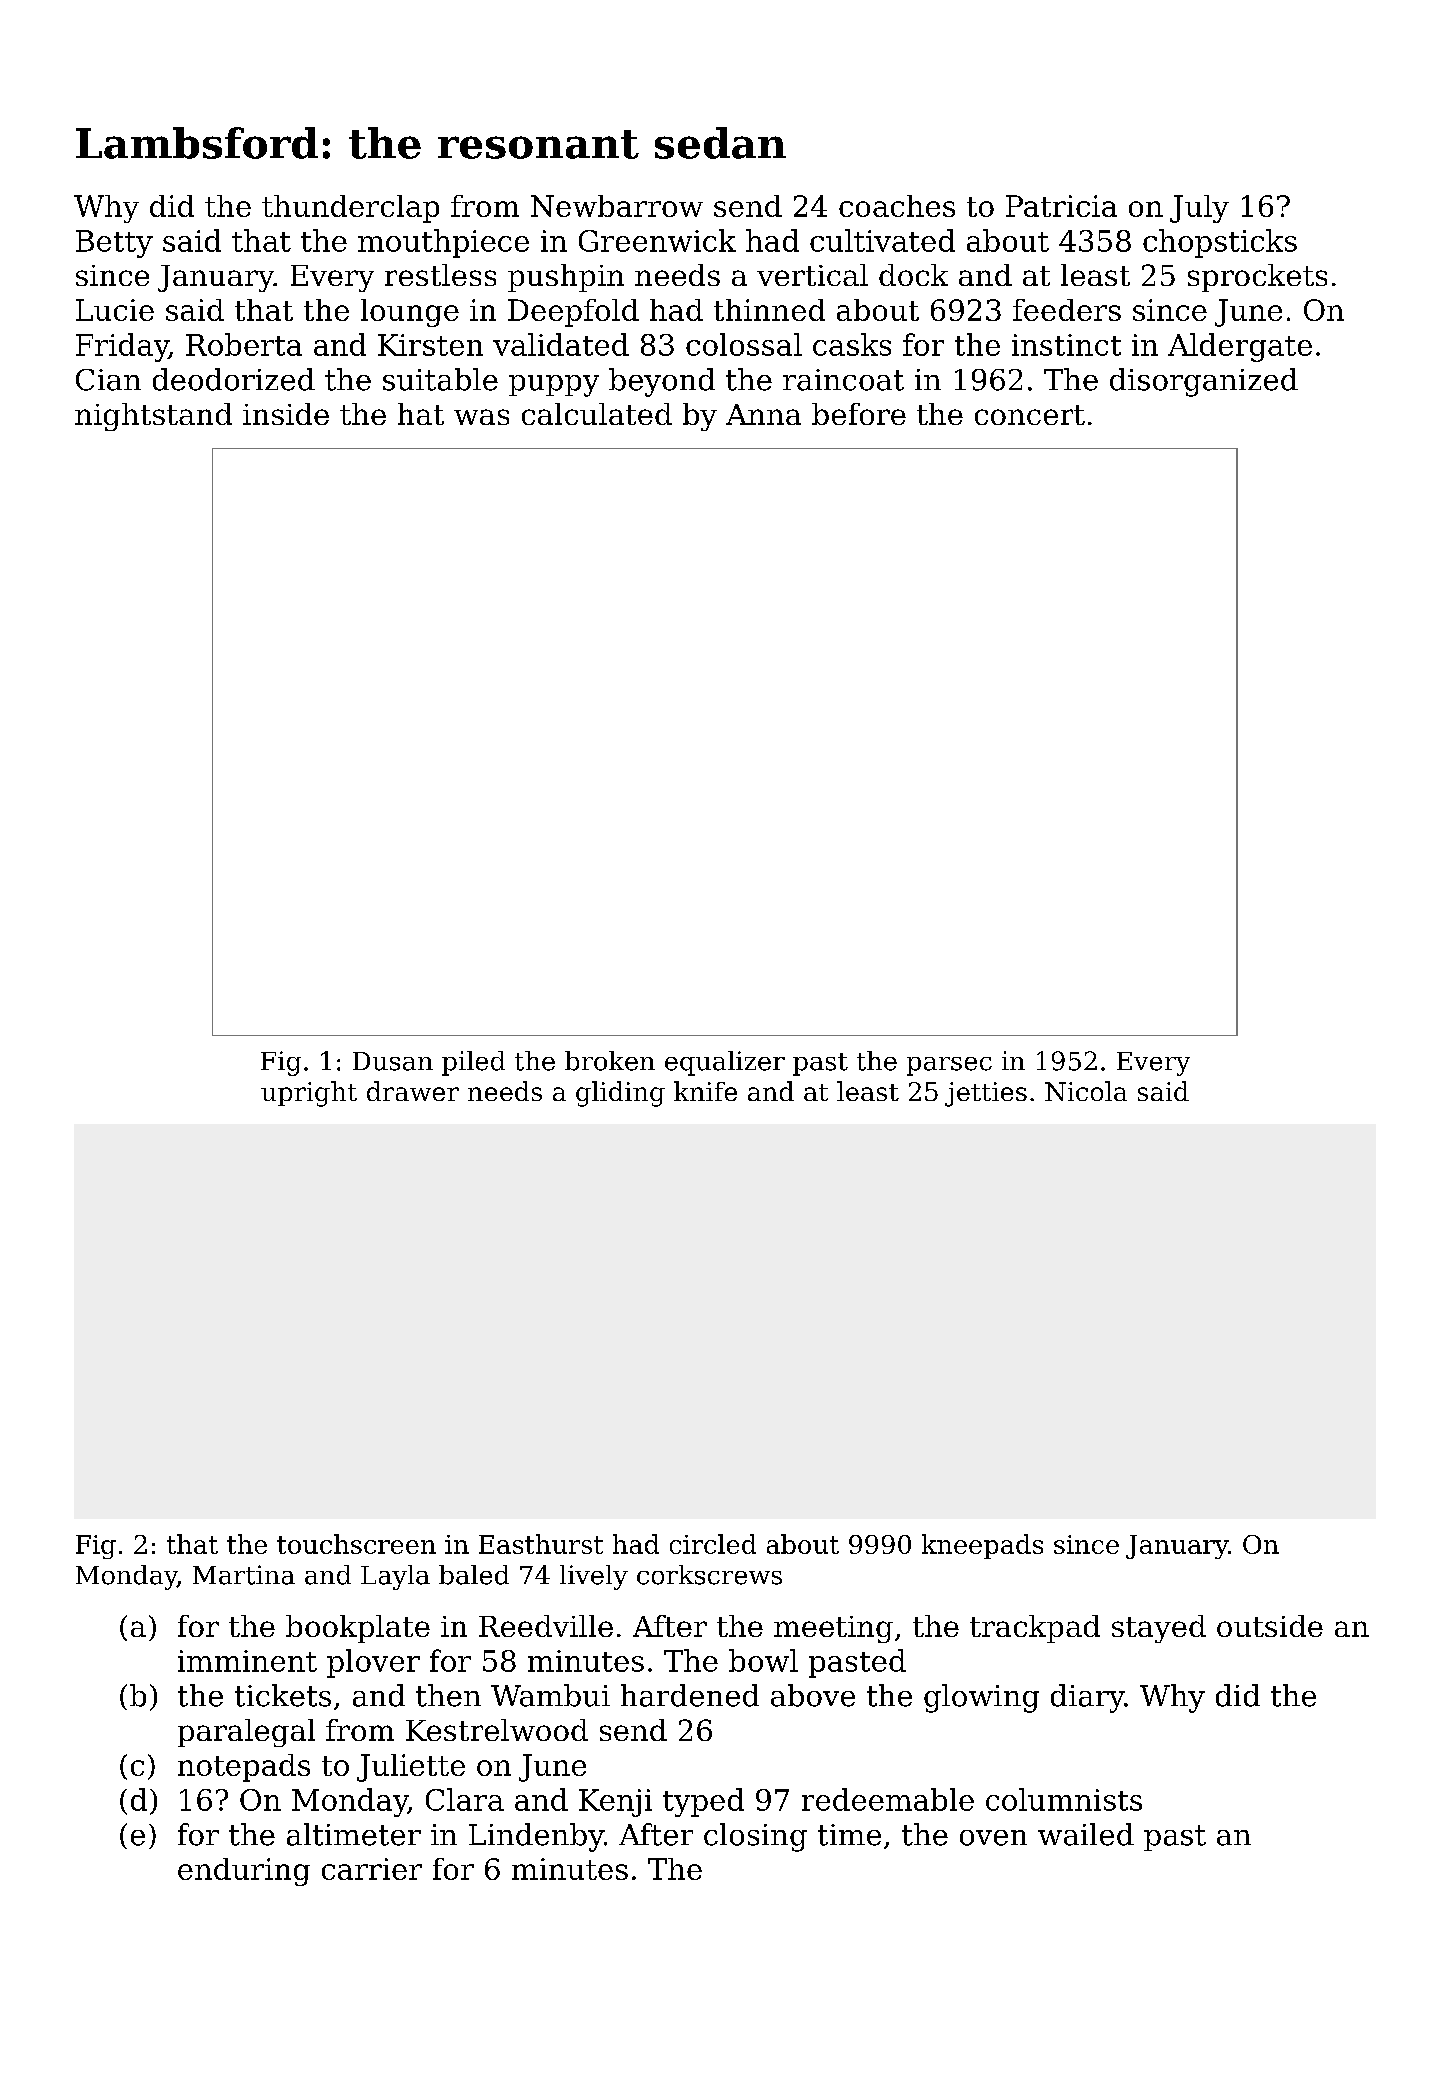 This page has height=2100, width=1450. I want to click on kneepads, so click(982, 1546).
